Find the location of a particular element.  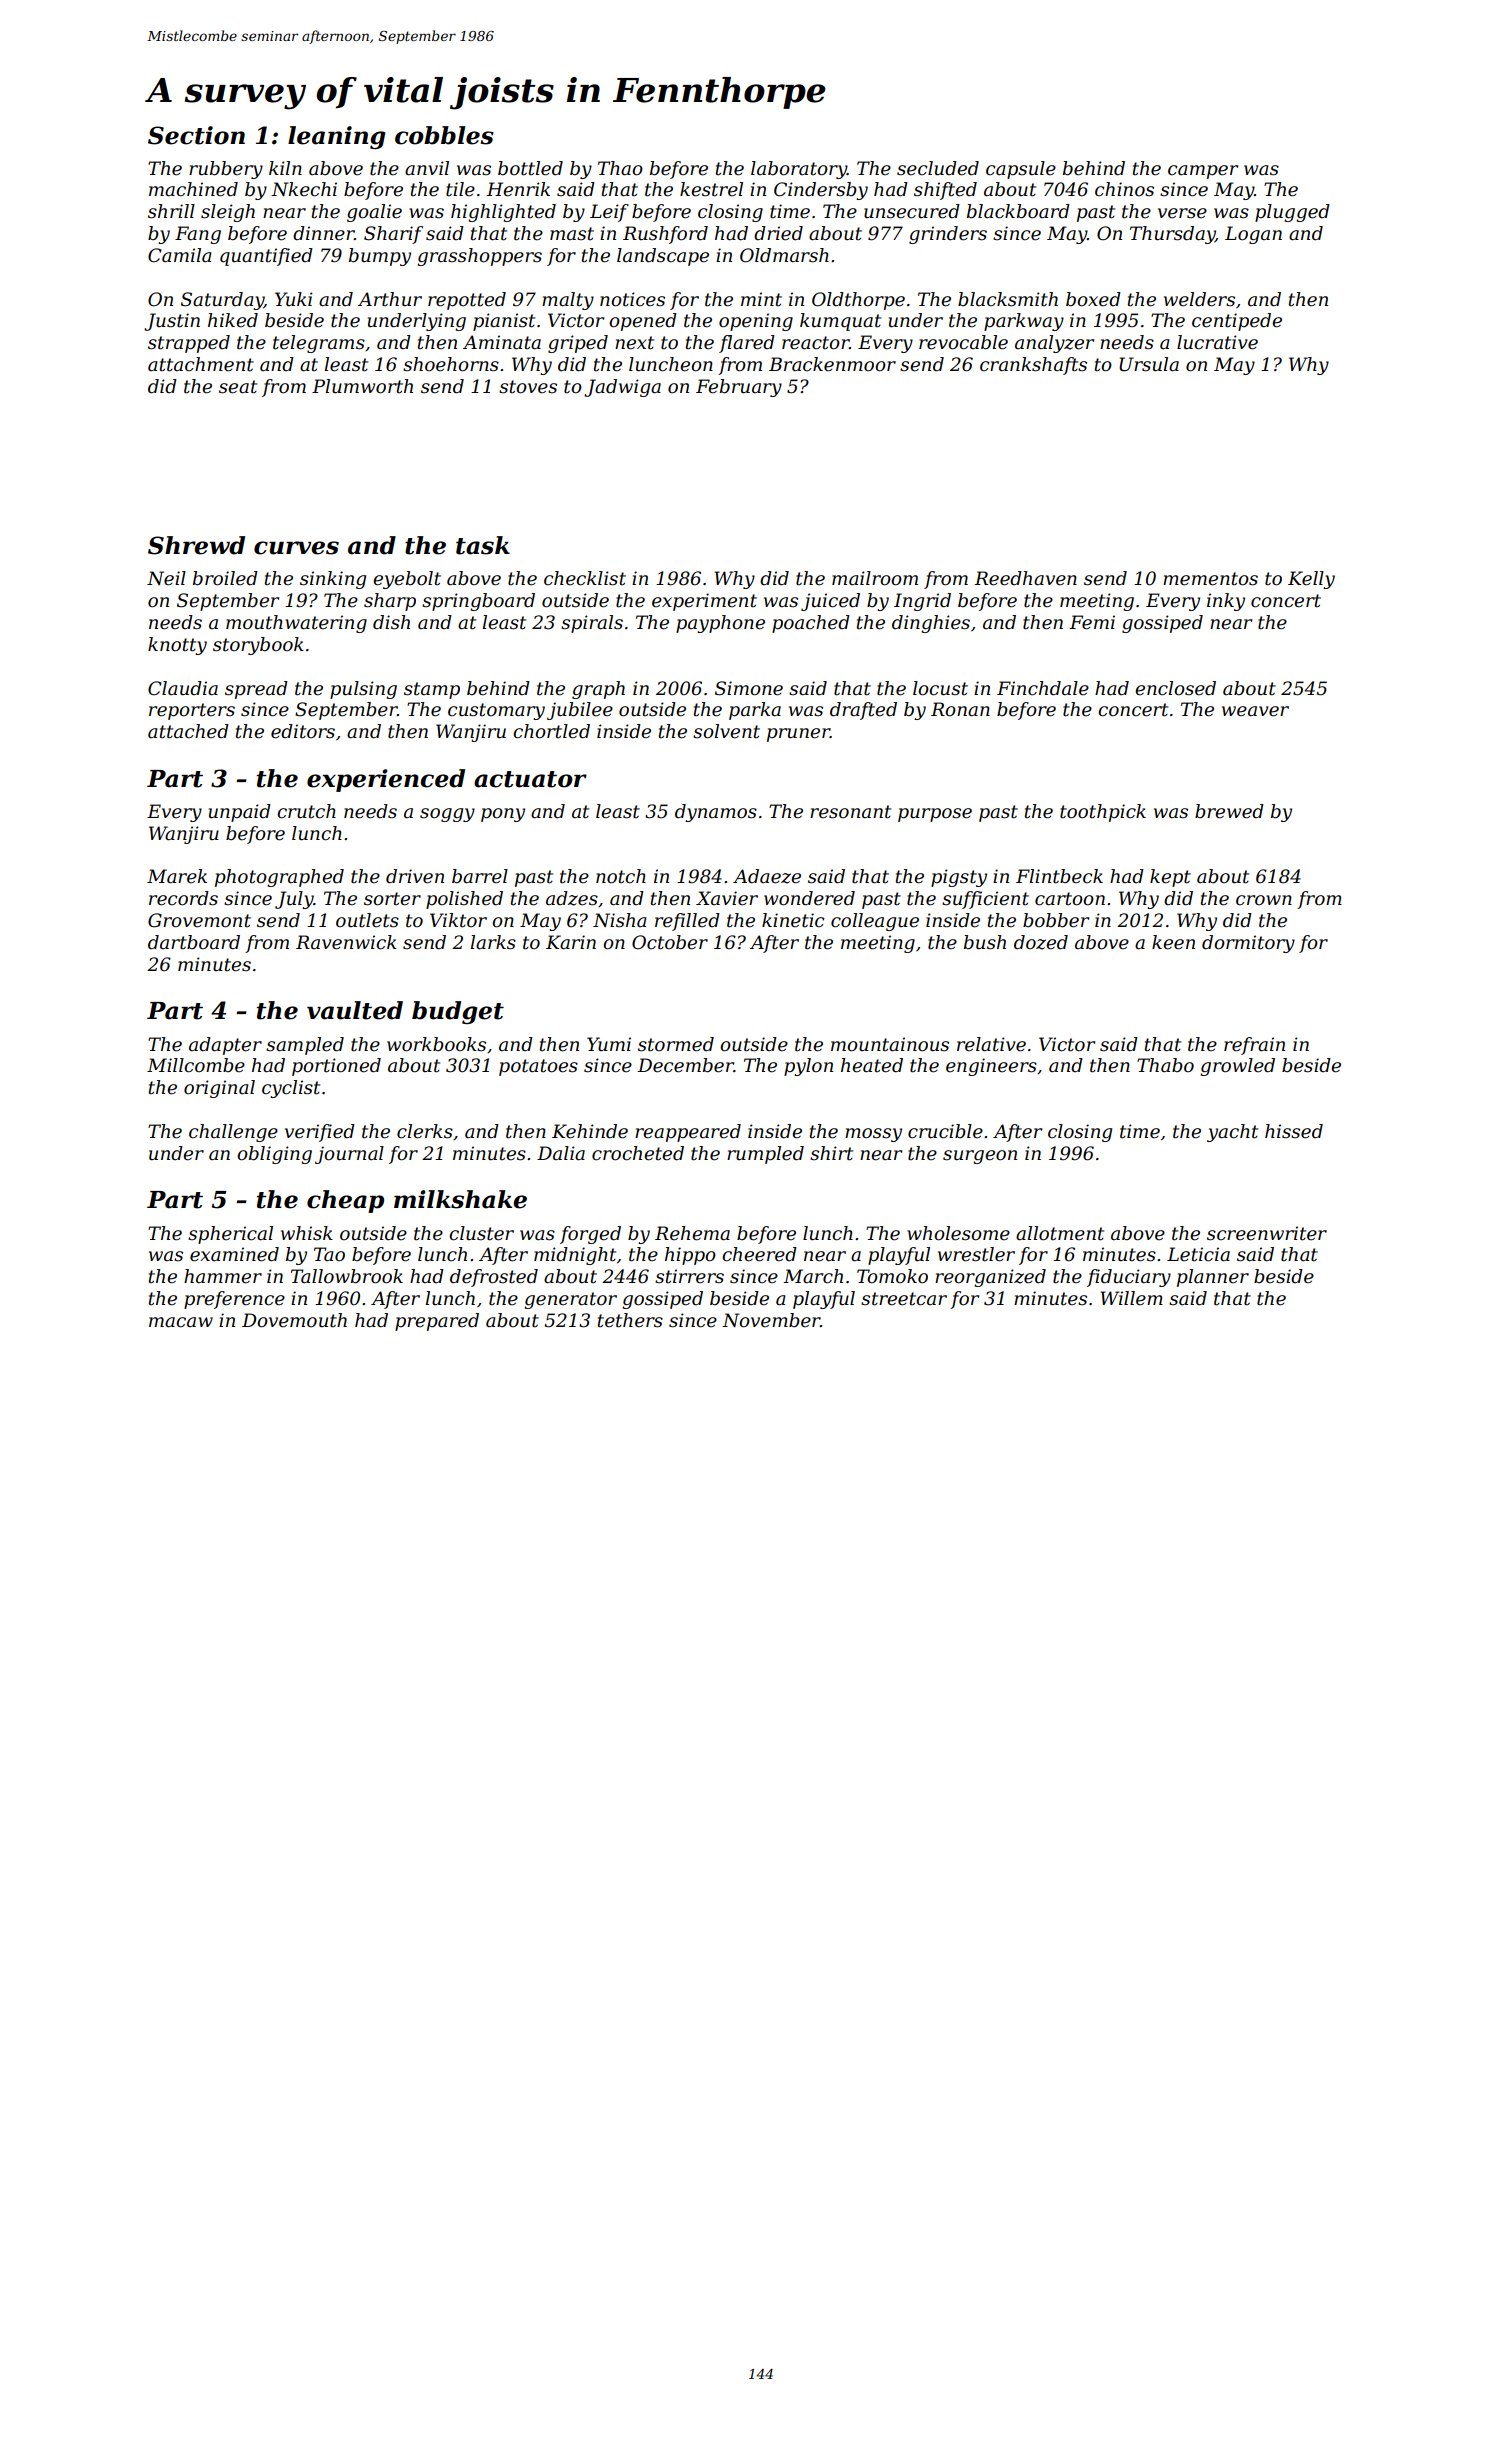

landscape is located at coordinates (663, 257).
